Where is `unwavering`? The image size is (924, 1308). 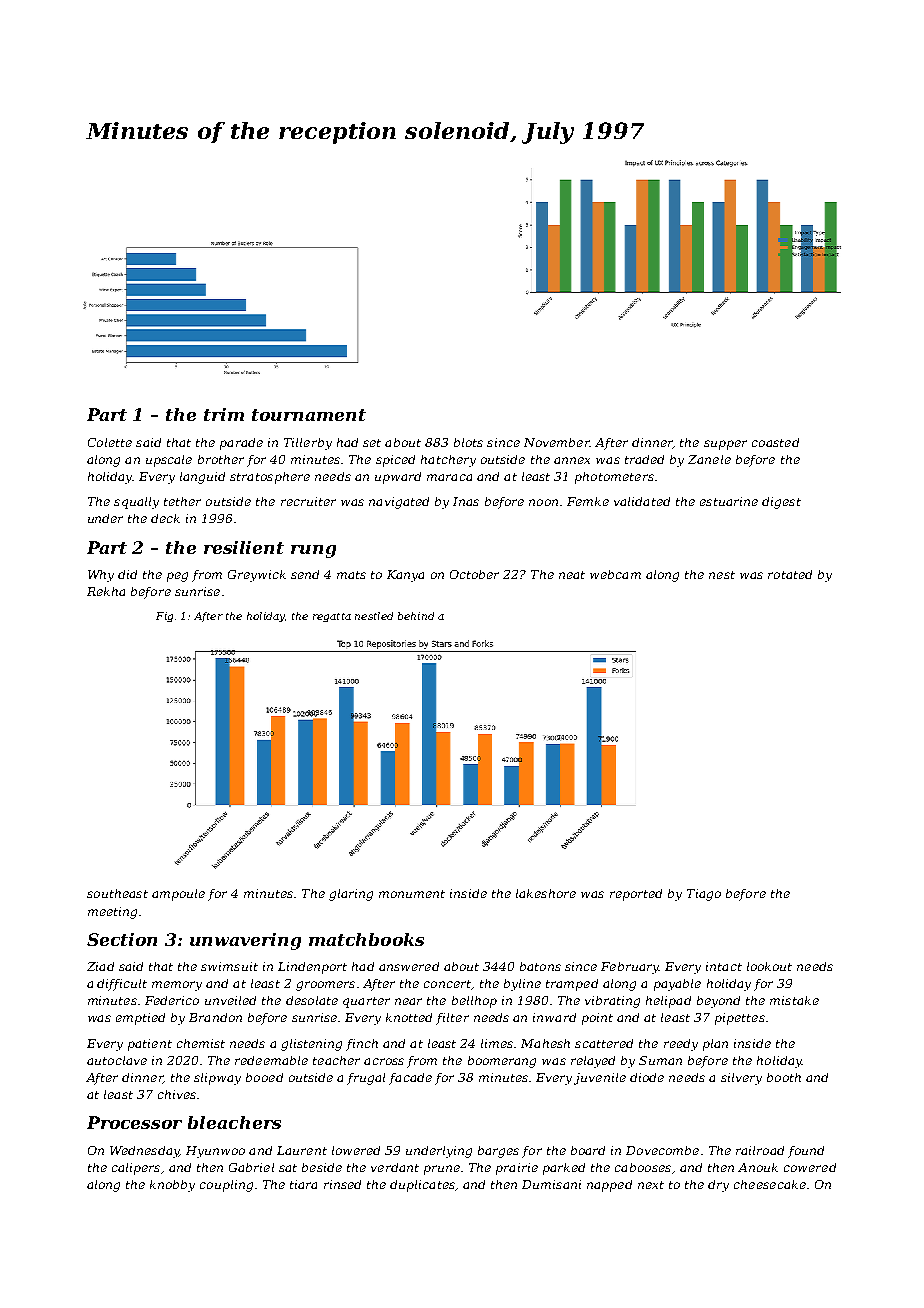 unwavering is located at coordinates (245, 941).
